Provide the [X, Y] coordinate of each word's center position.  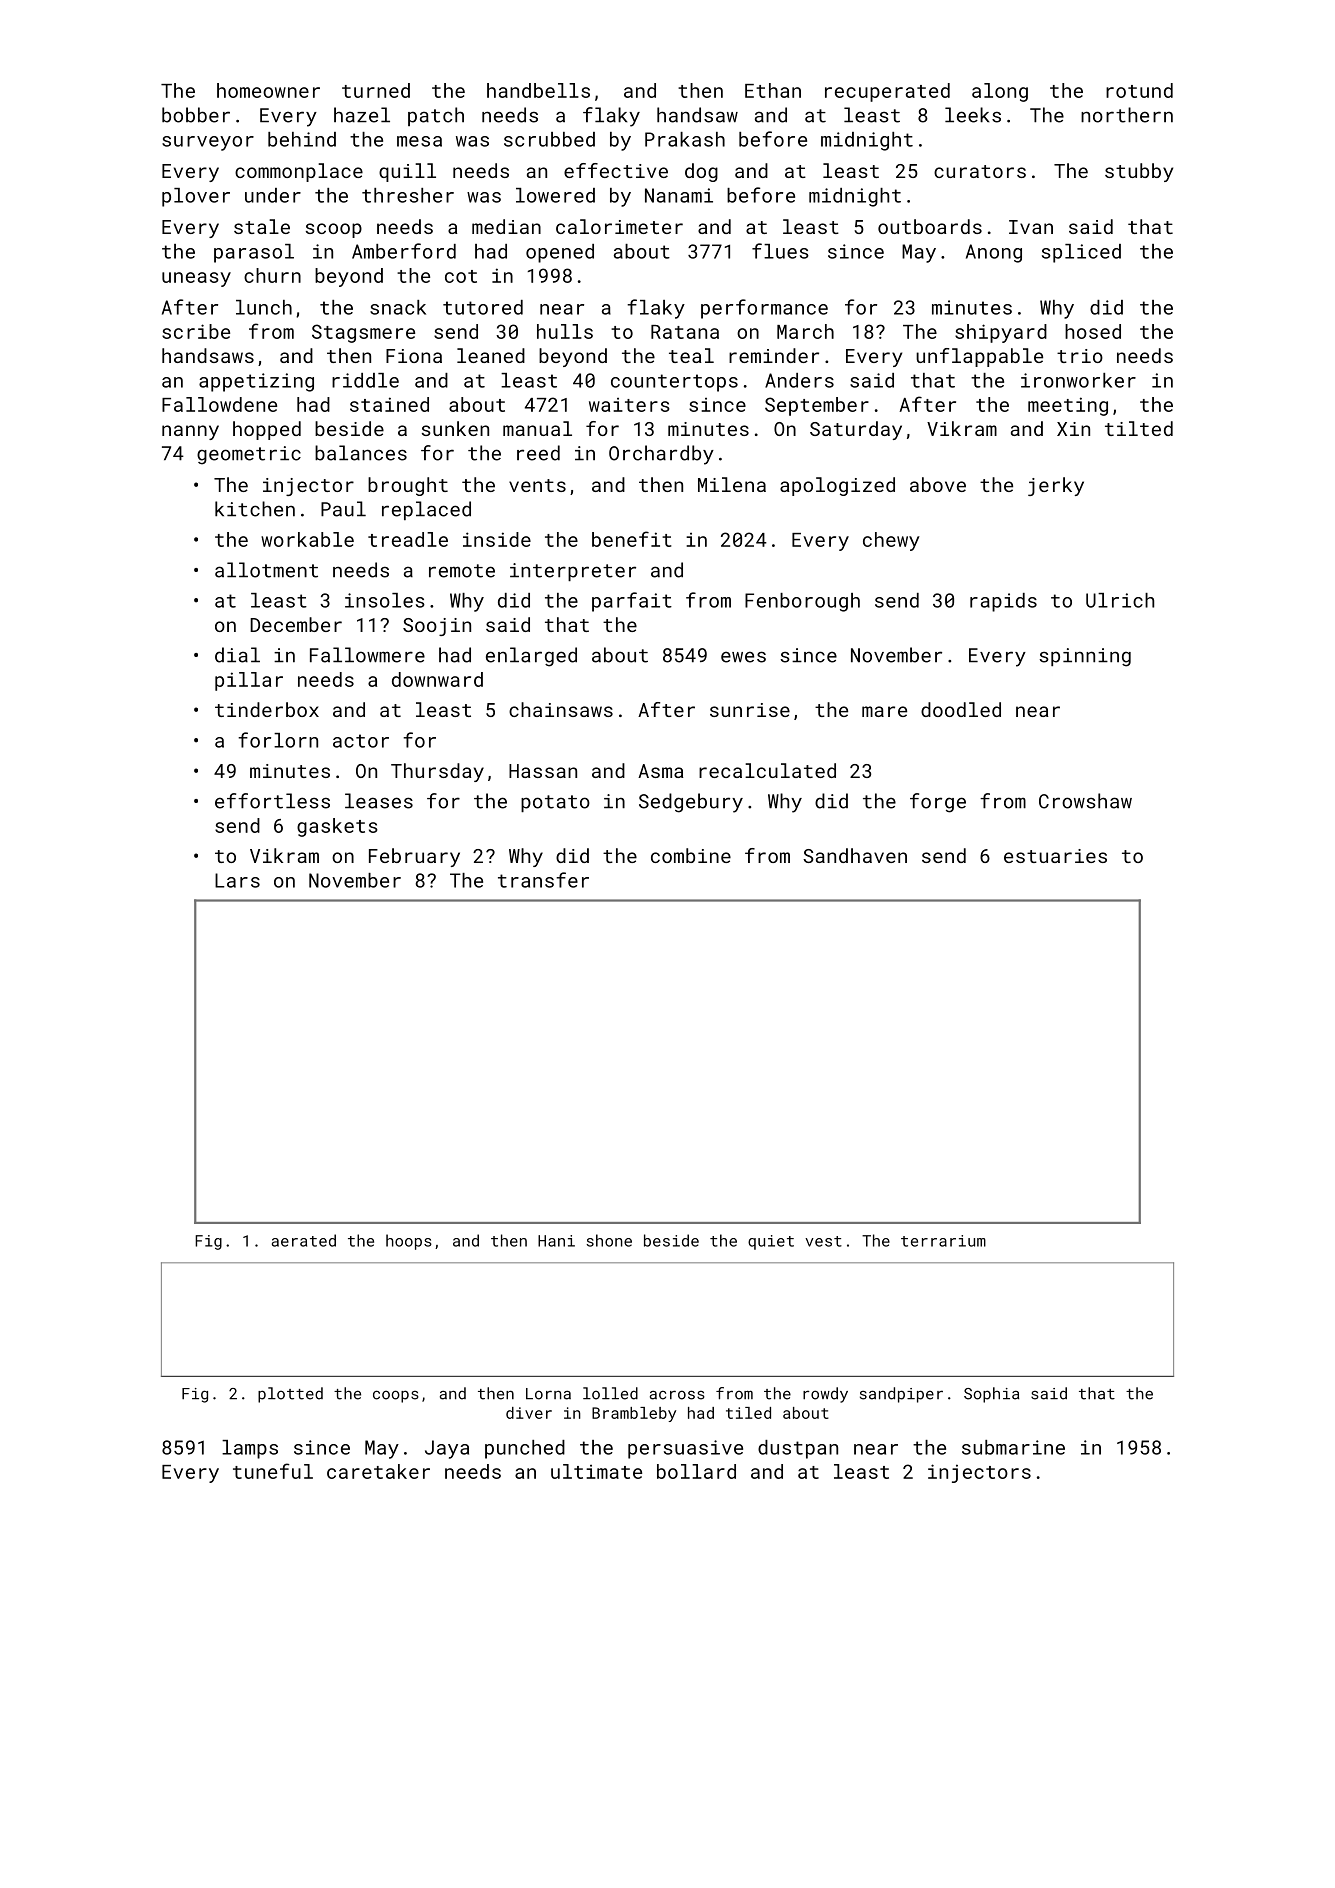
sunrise [750, 710]
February [414, 857]
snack [398, 307]
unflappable [979, 357]
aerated [304, 1240]
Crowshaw [1085, 801]
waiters [629, 405]
